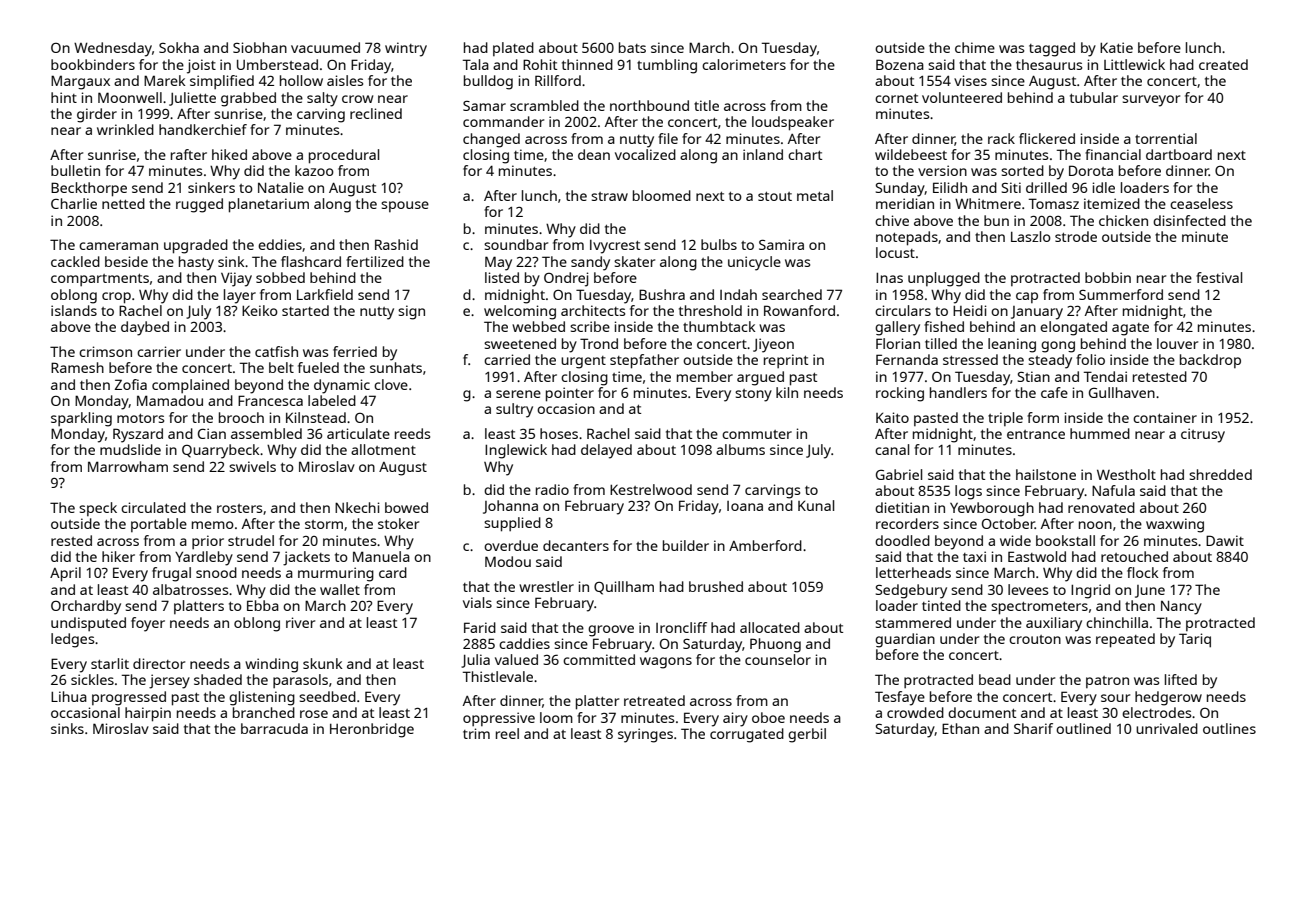  What do you see at coordinates (1001, 138) in the page?
I see `rack` at bounding box center [1001, 138].
